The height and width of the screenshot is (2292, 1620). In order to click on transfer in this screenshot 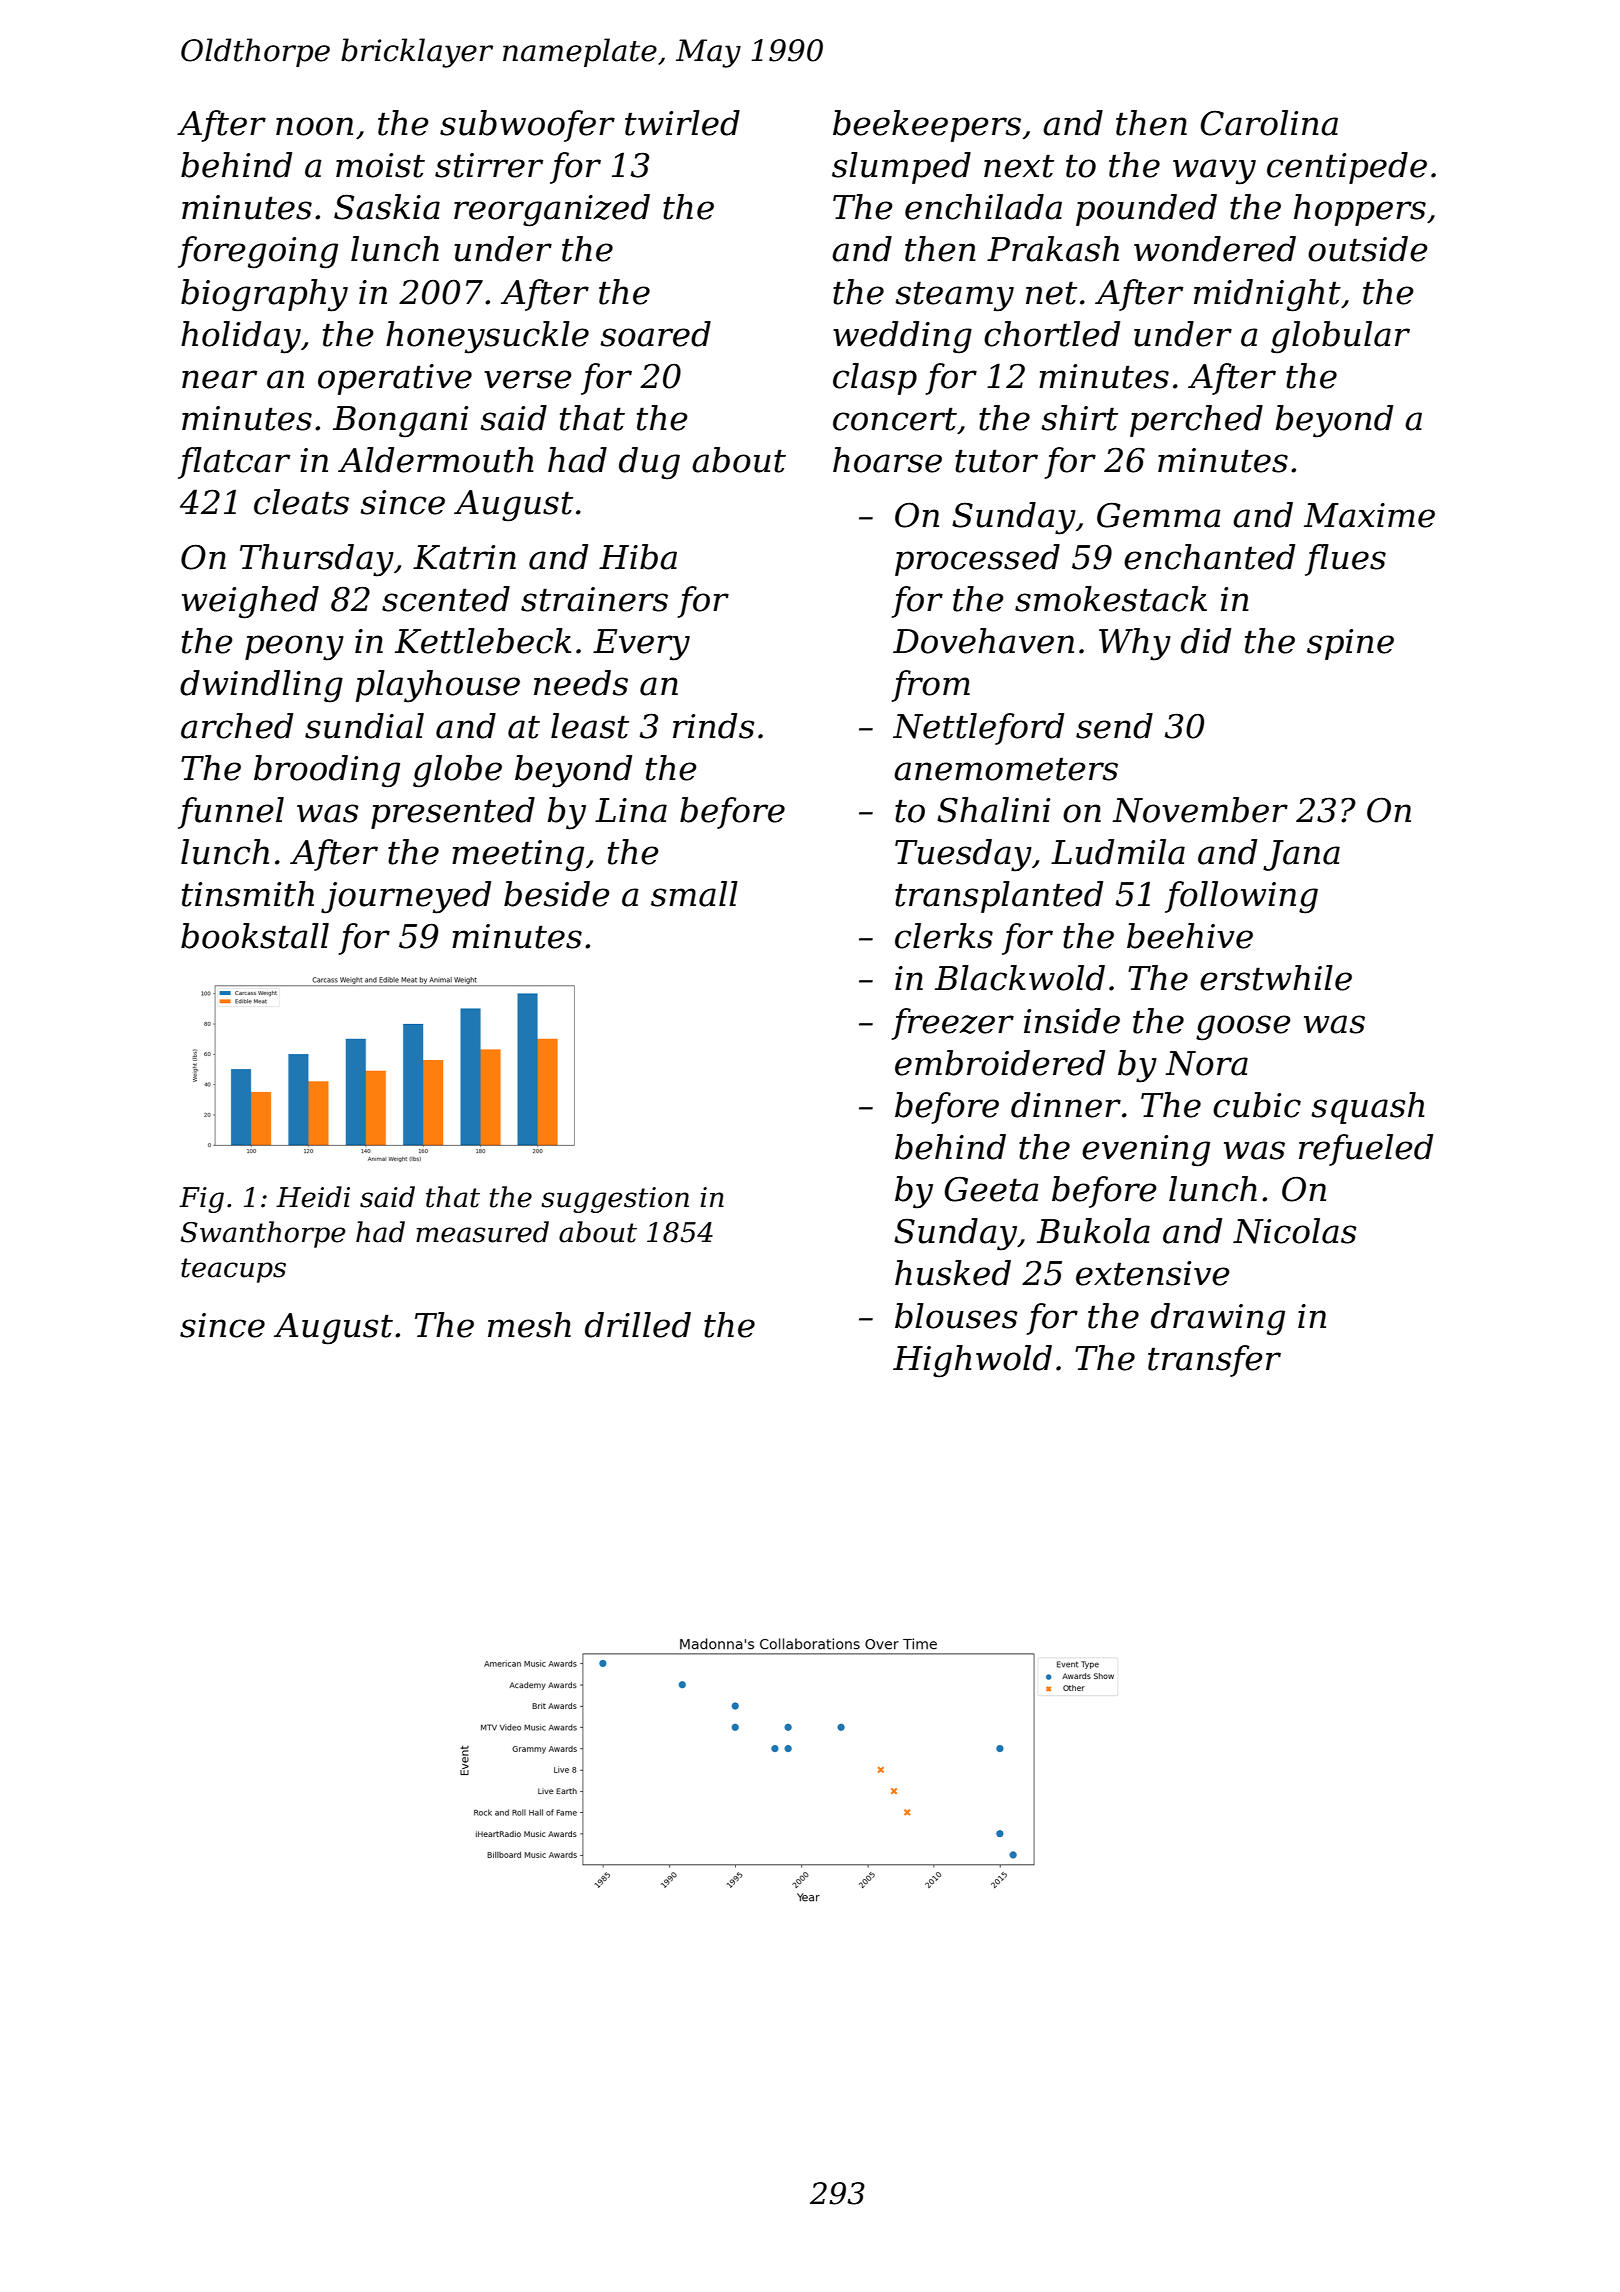, I will do `click(1214, 1361)`.
